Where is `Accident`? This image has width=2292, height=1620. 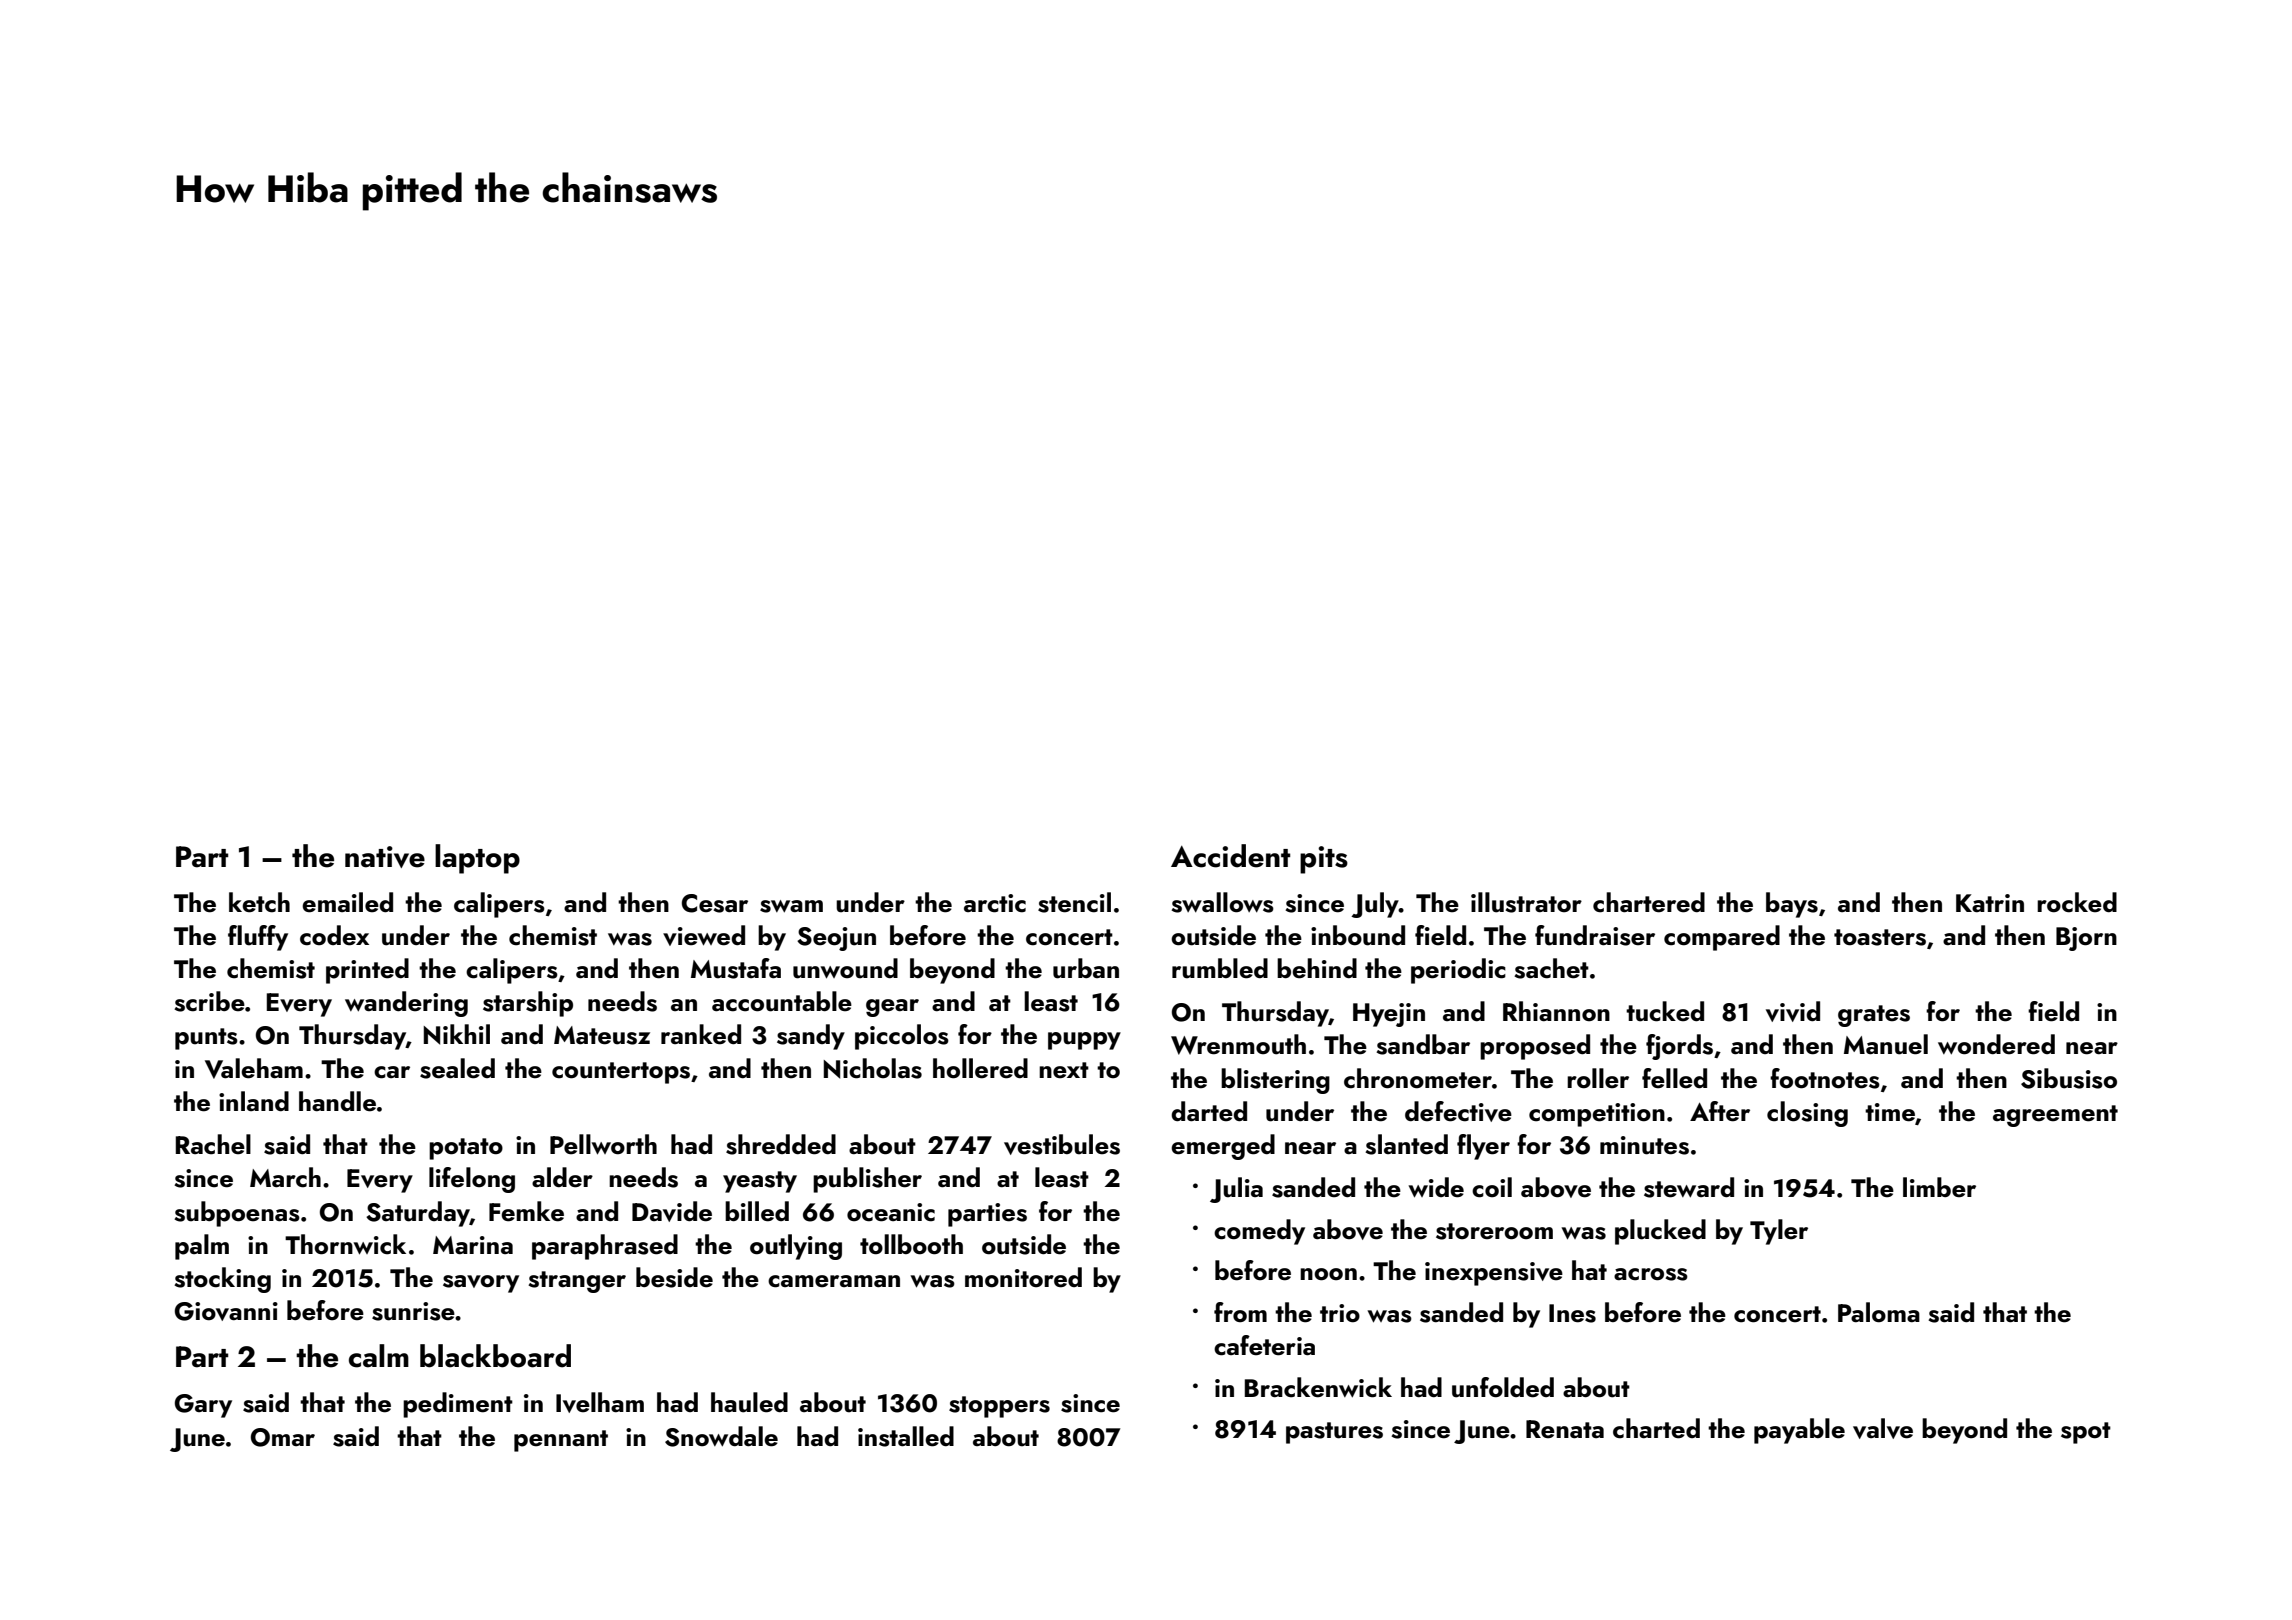
Accident is located at coordinates (1230, 856).
